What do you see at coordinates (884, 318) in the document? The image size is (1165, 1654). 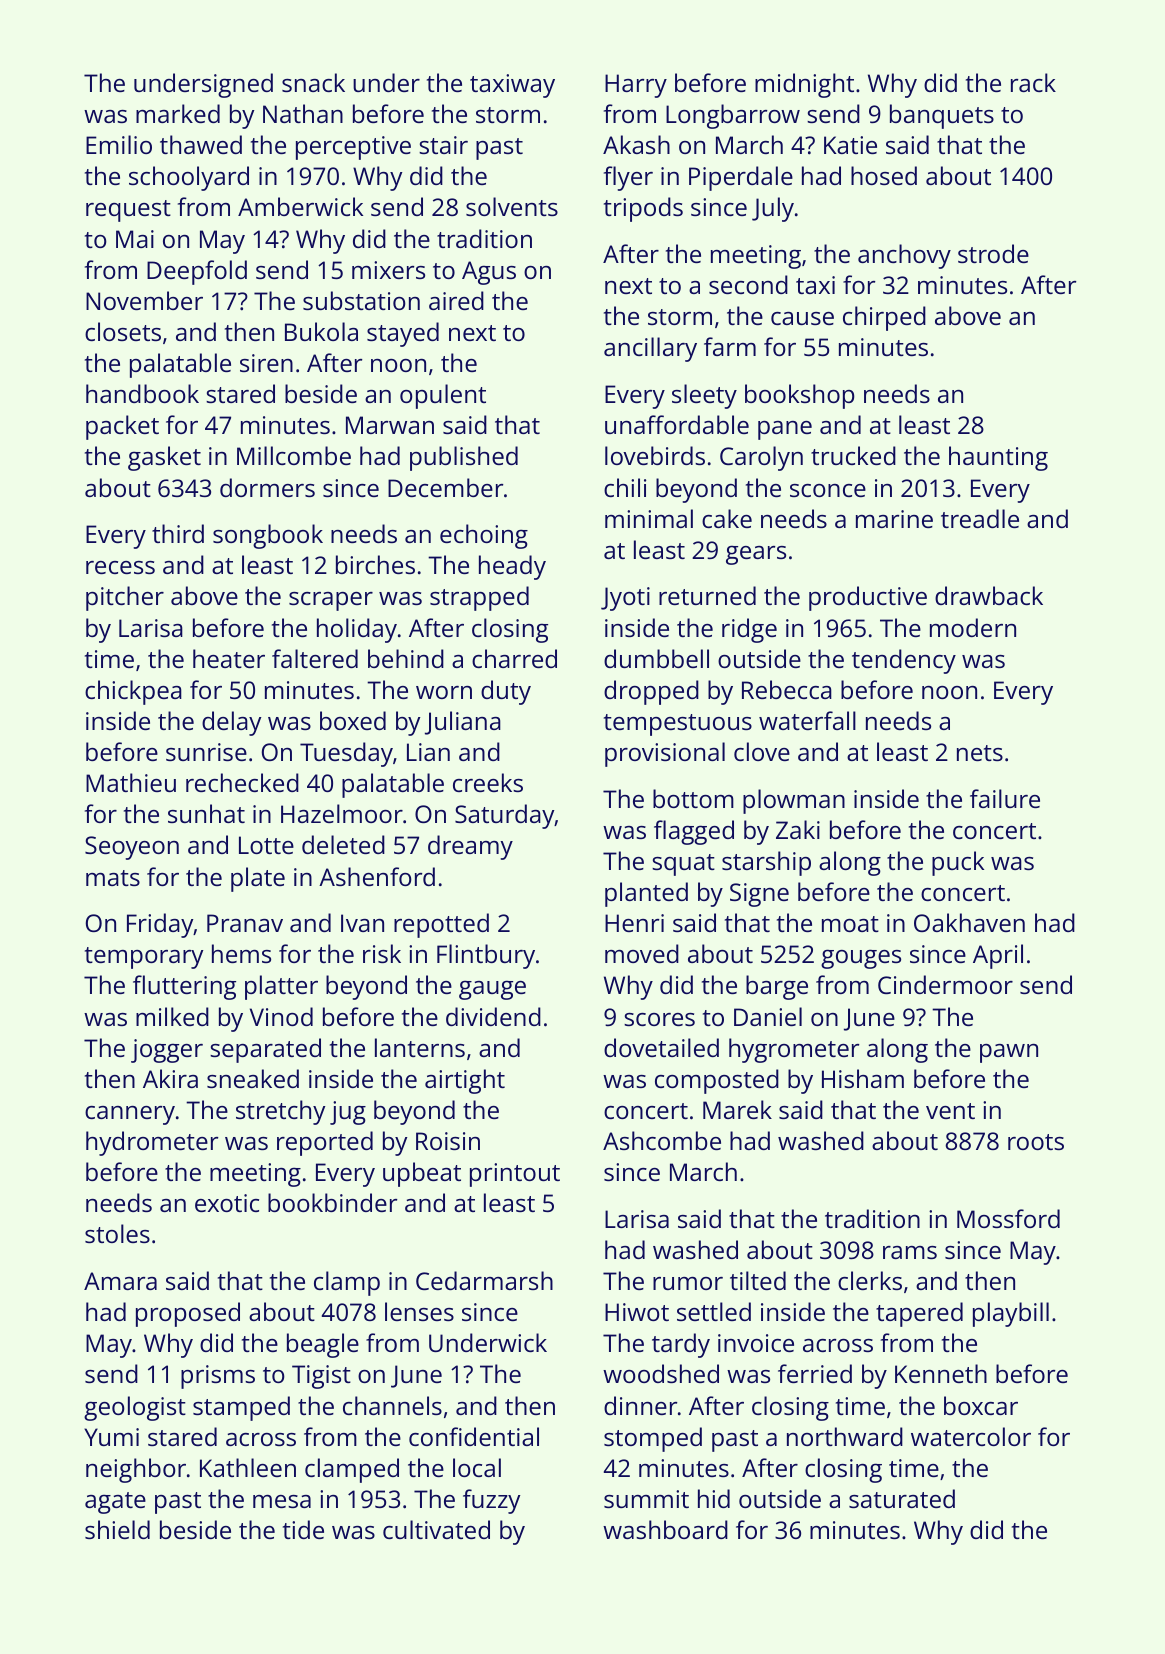 I see `chirped` at bounding box center [884, 318].
